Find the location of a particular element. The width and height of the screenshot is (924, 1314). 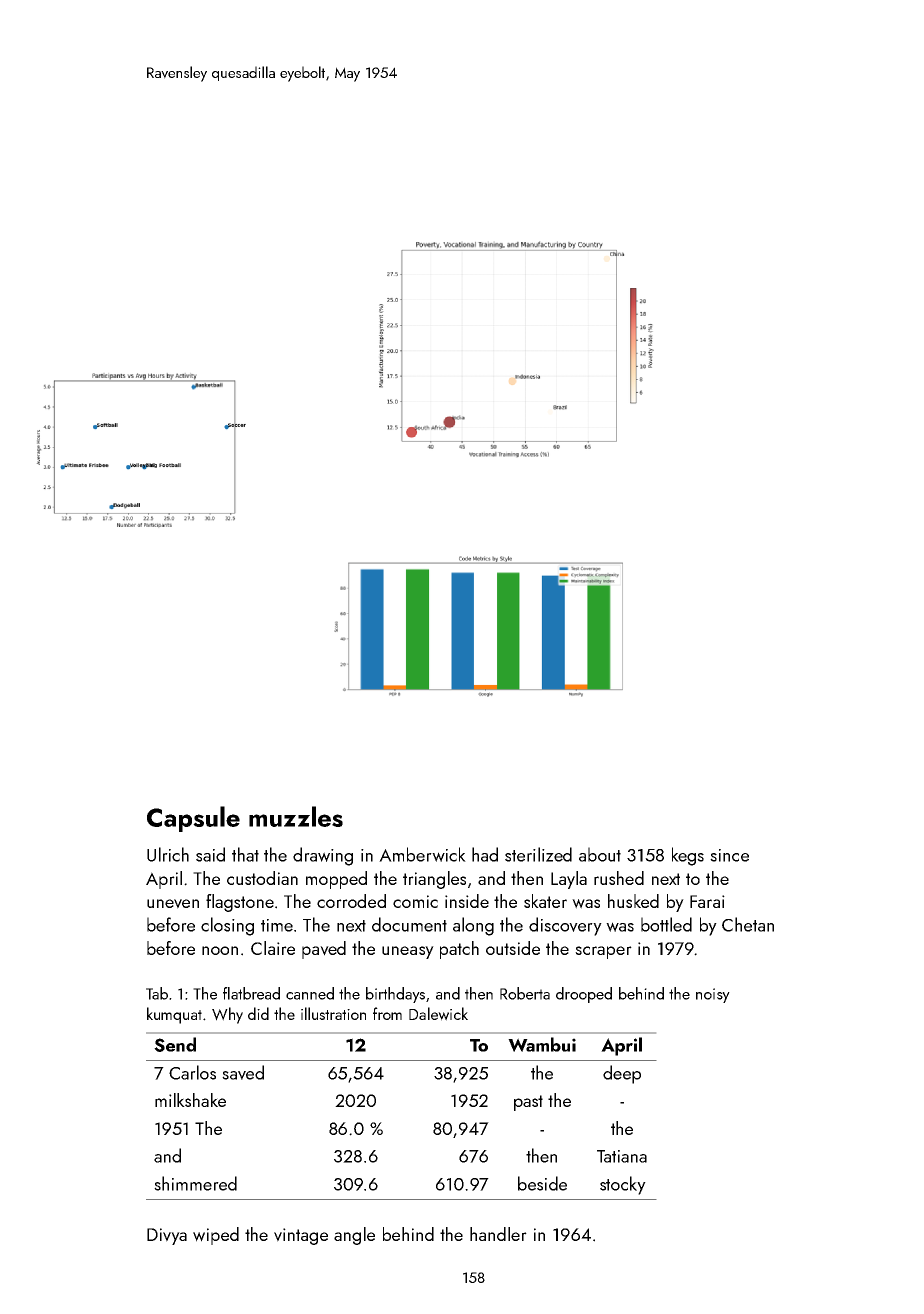

outside is located at coordinates (513, 948).
